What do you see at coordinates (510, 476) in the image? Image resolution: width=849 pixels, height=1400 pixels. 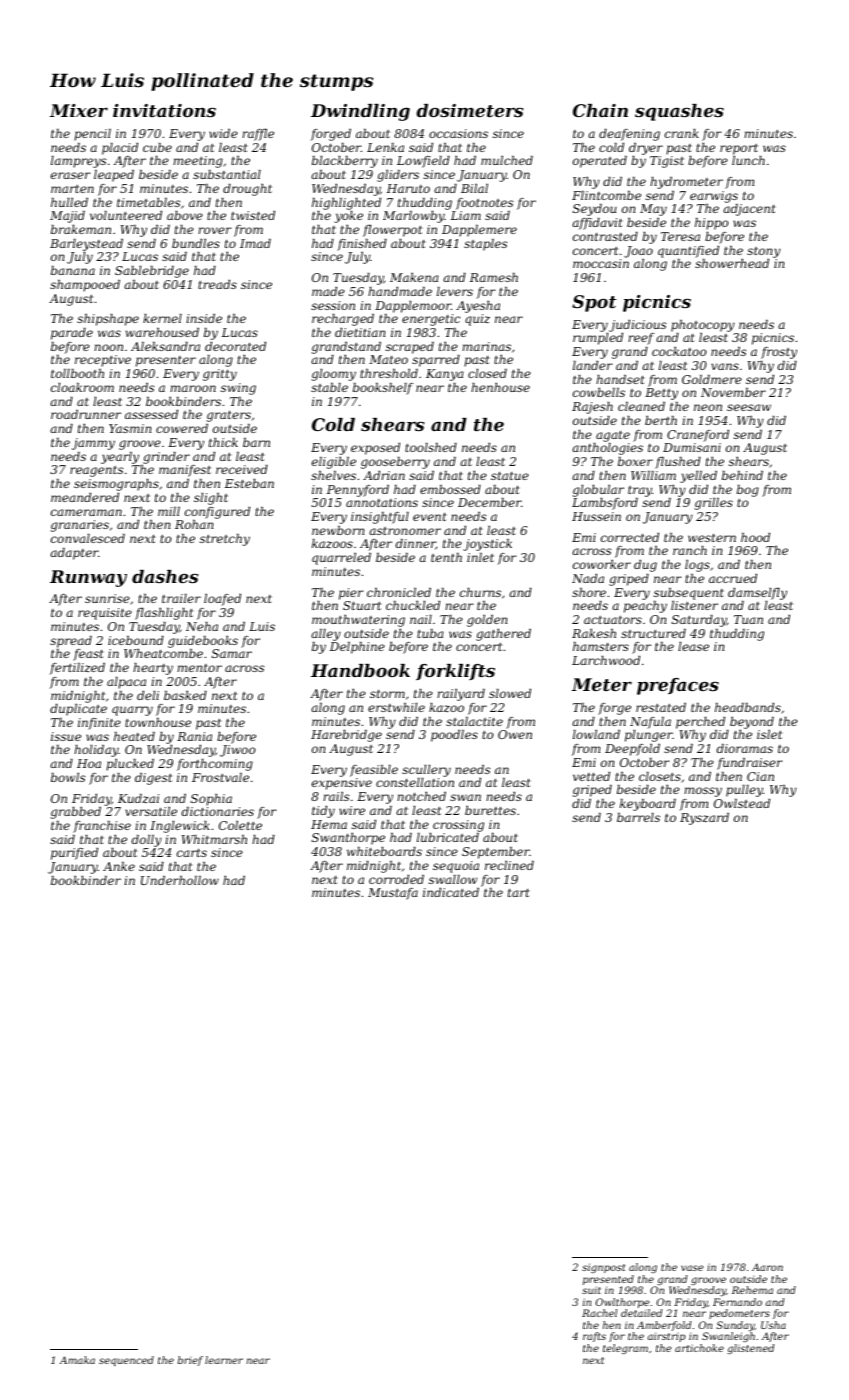 I see `statue` at bounding box center [510, 476].
